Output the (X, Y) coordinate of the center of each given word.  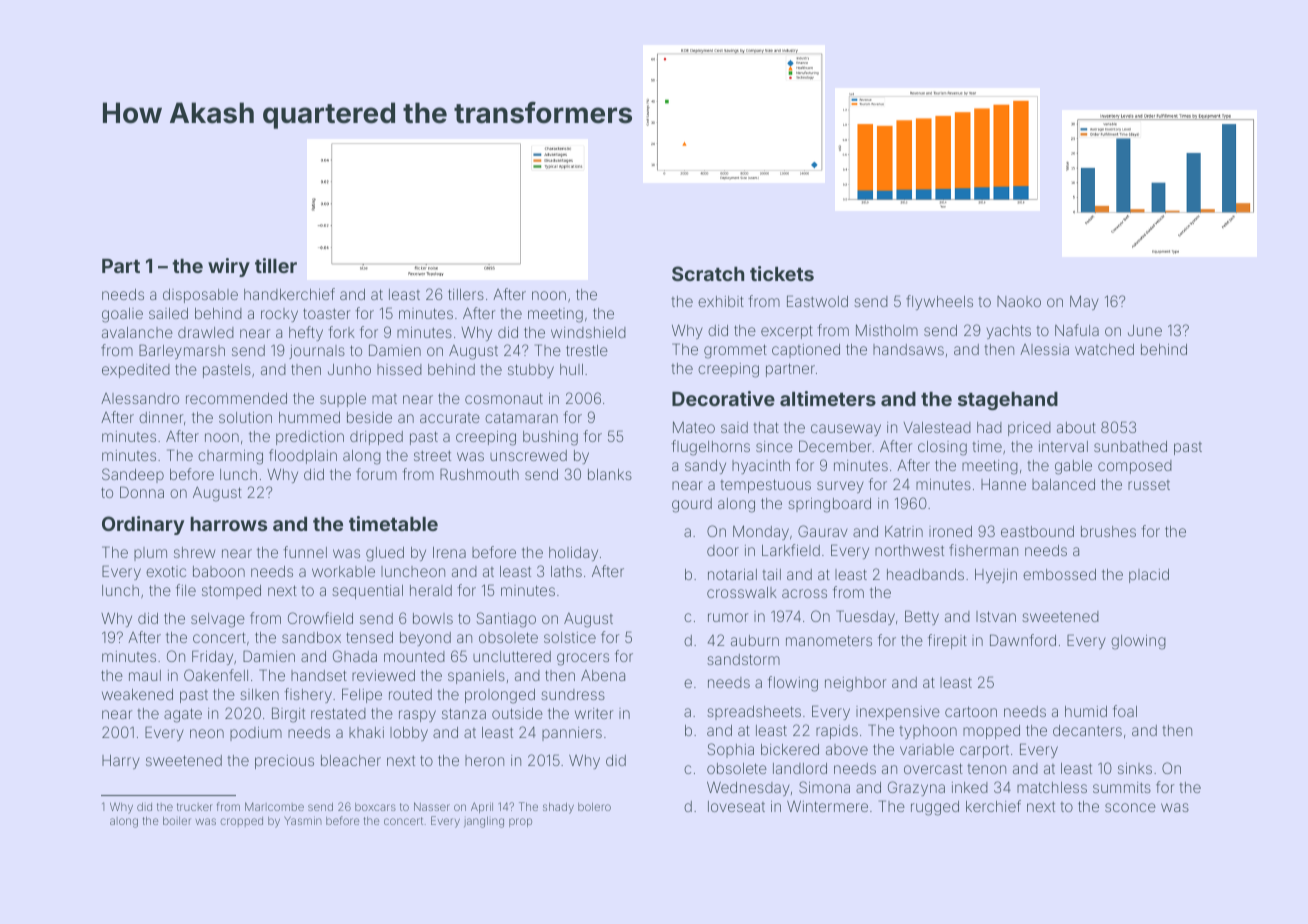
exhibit (721, 301)
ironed (950, 531)
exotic (166, 571)
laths (566, 571)
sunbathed (1130, 446)
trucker (195, 807)
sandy (705, 467)
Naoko (1019, 301)
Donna (142, 492)
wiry (229, 267)
